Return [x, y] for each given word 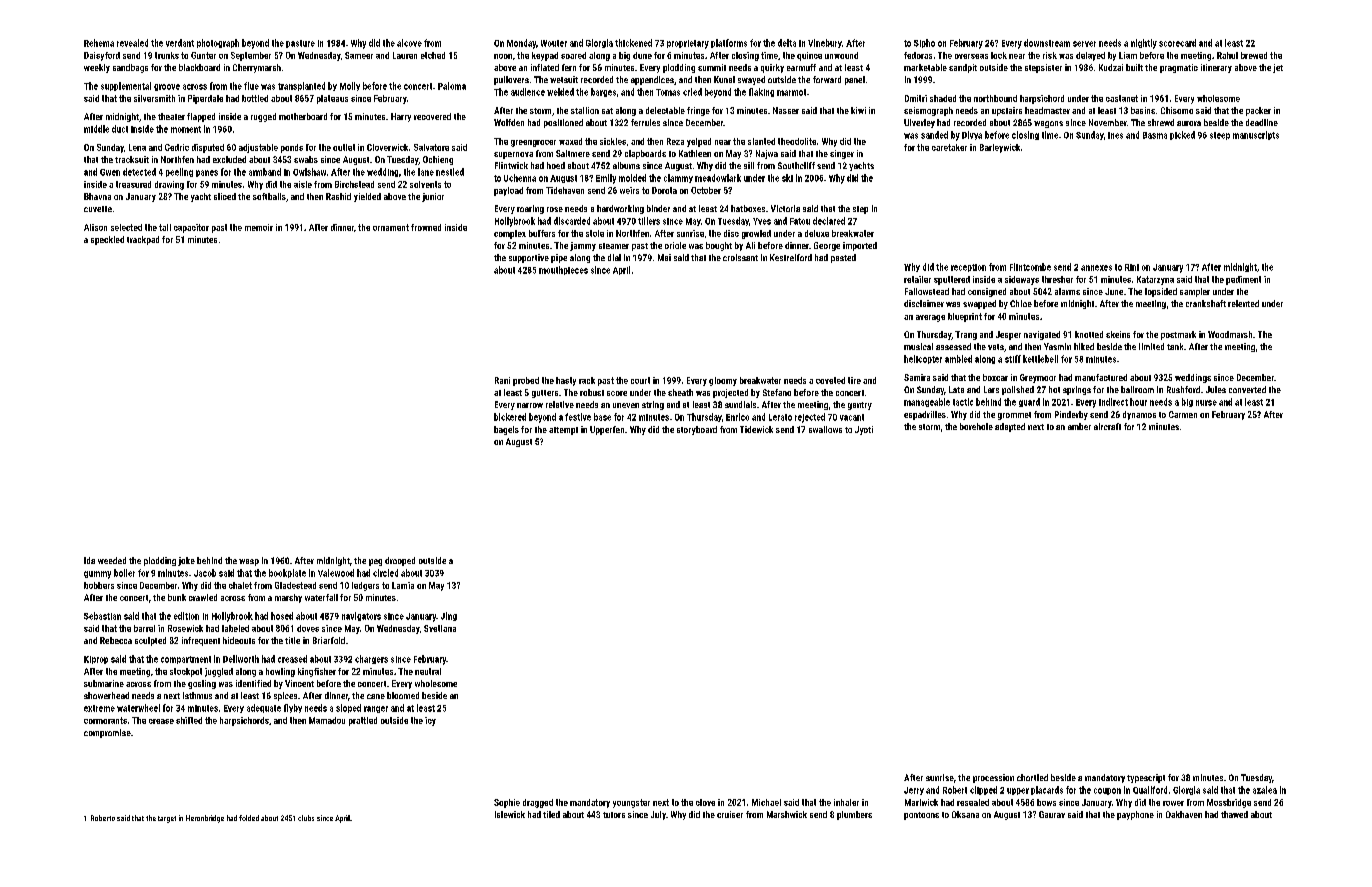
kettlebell [1040, 359]
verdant [180, 43]
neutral [428, 671]
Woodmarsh [1230, 334]
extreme [99, 708]
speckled [107, 240]
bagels [506, 430]
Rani [502, 380]
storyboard [697, 430]
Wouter [554, 43]
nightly [1144, 44]
